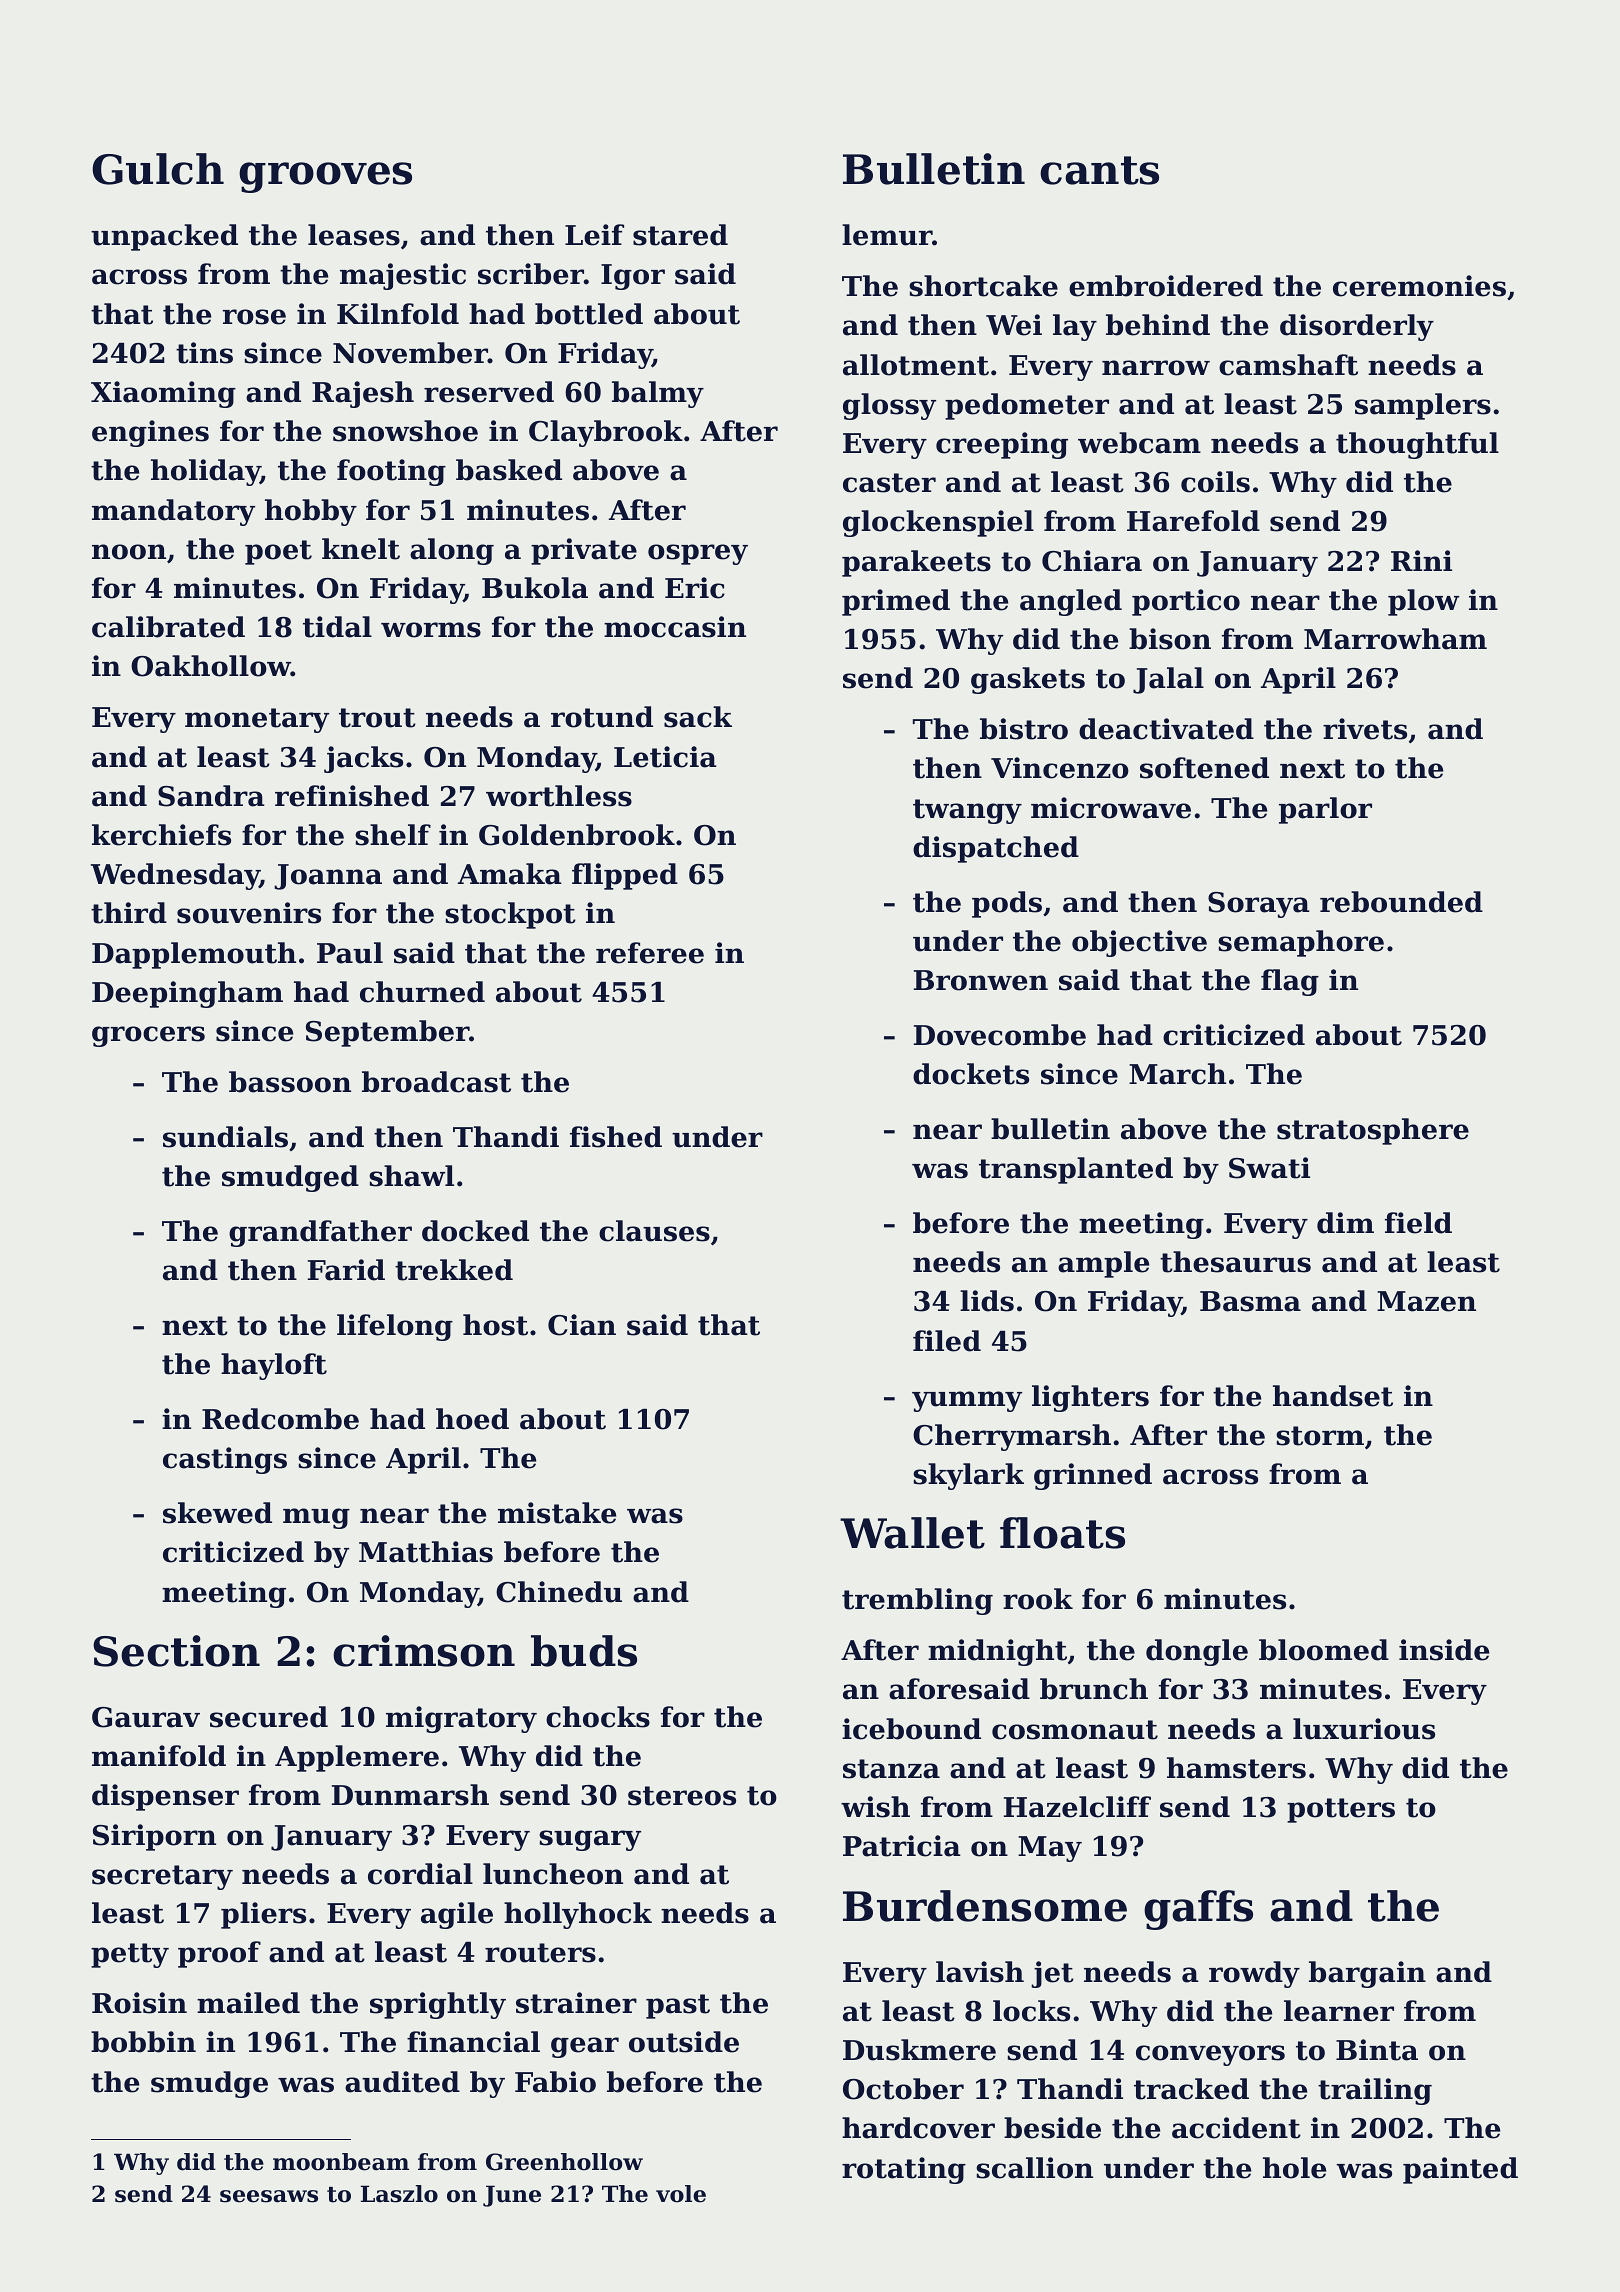 The width and height of the page is (1620, 2292). I want to click on hole, so click(1294, 2168).
